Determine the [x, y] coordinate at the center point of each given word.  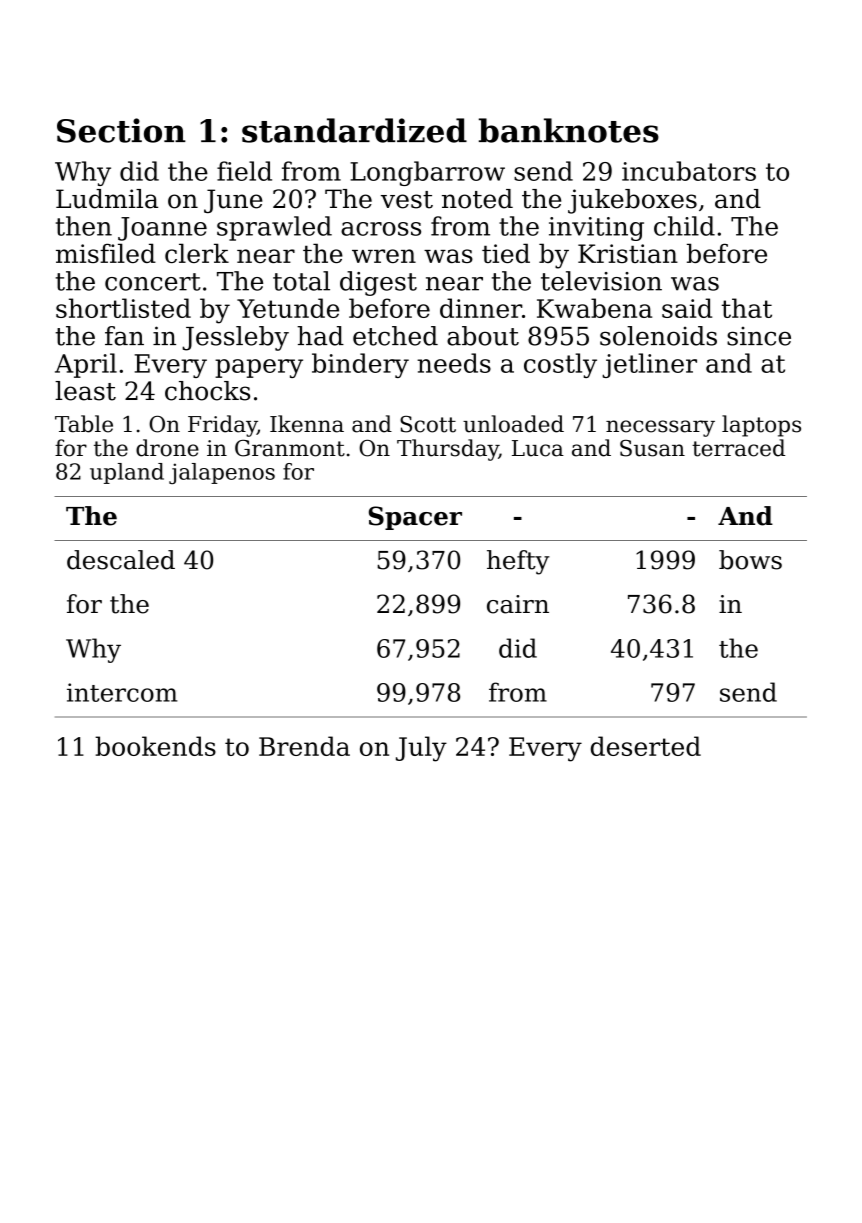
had [320, 336]
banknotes [569, 130]
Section [121, 130]
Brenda [304, 746]
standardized [354, 130]
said [687, 308]
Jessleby [235, 338]
